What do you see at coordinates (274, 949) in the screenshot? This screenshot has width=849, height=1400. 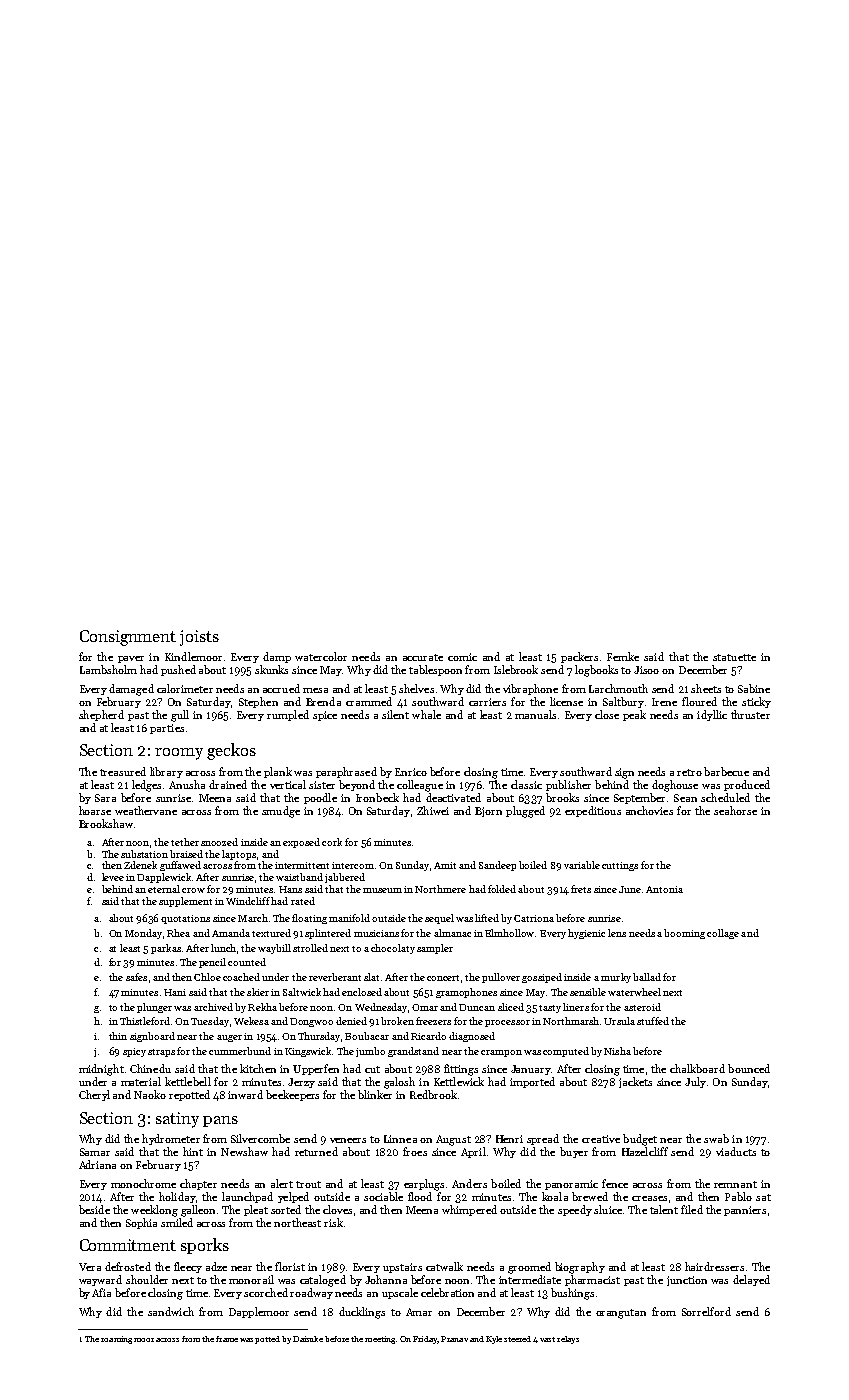 I see `waybill` at bounding box center [274, 949].
